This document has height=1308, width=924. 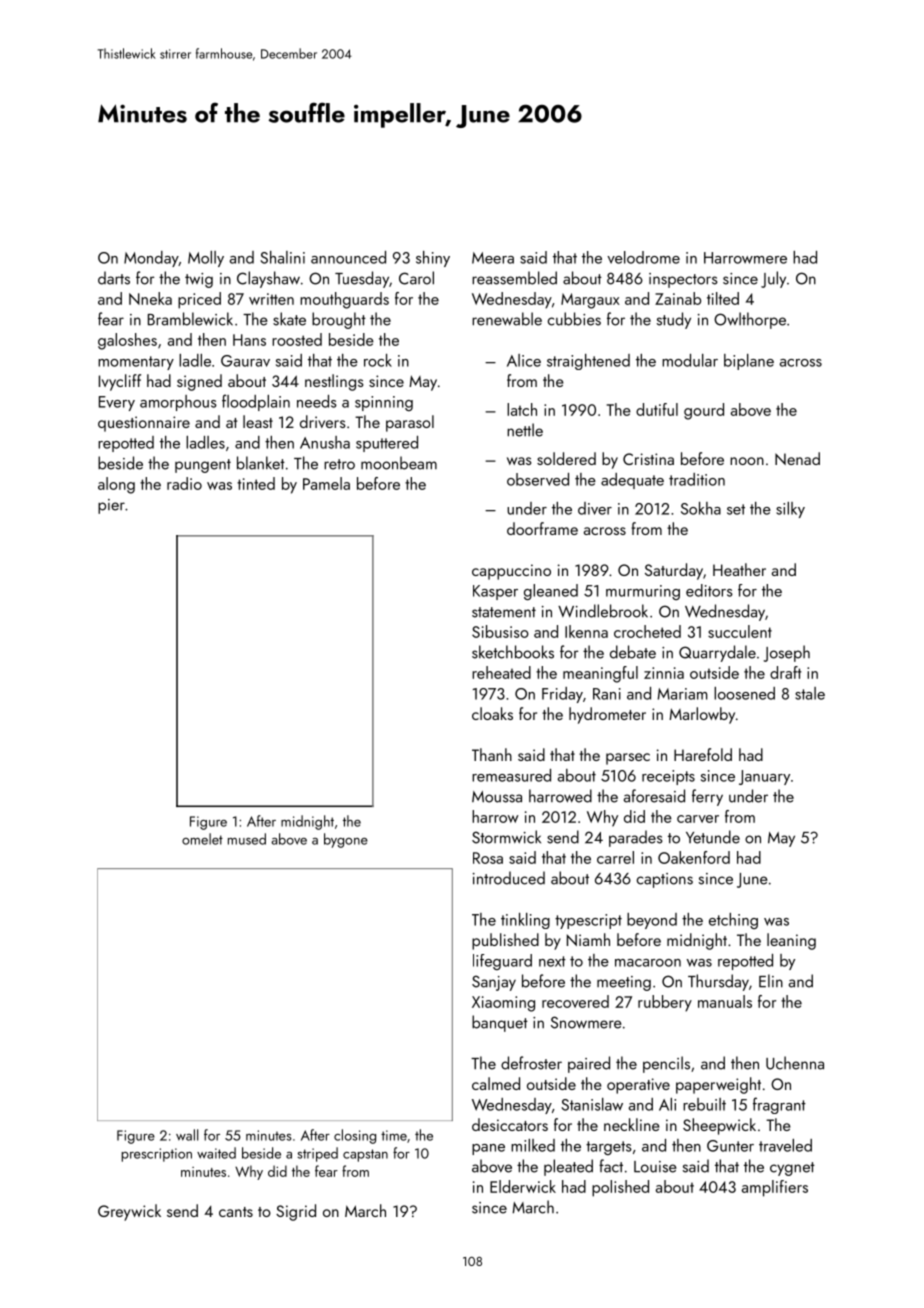 I want to click on blanket, so click(x=261, y=463).
